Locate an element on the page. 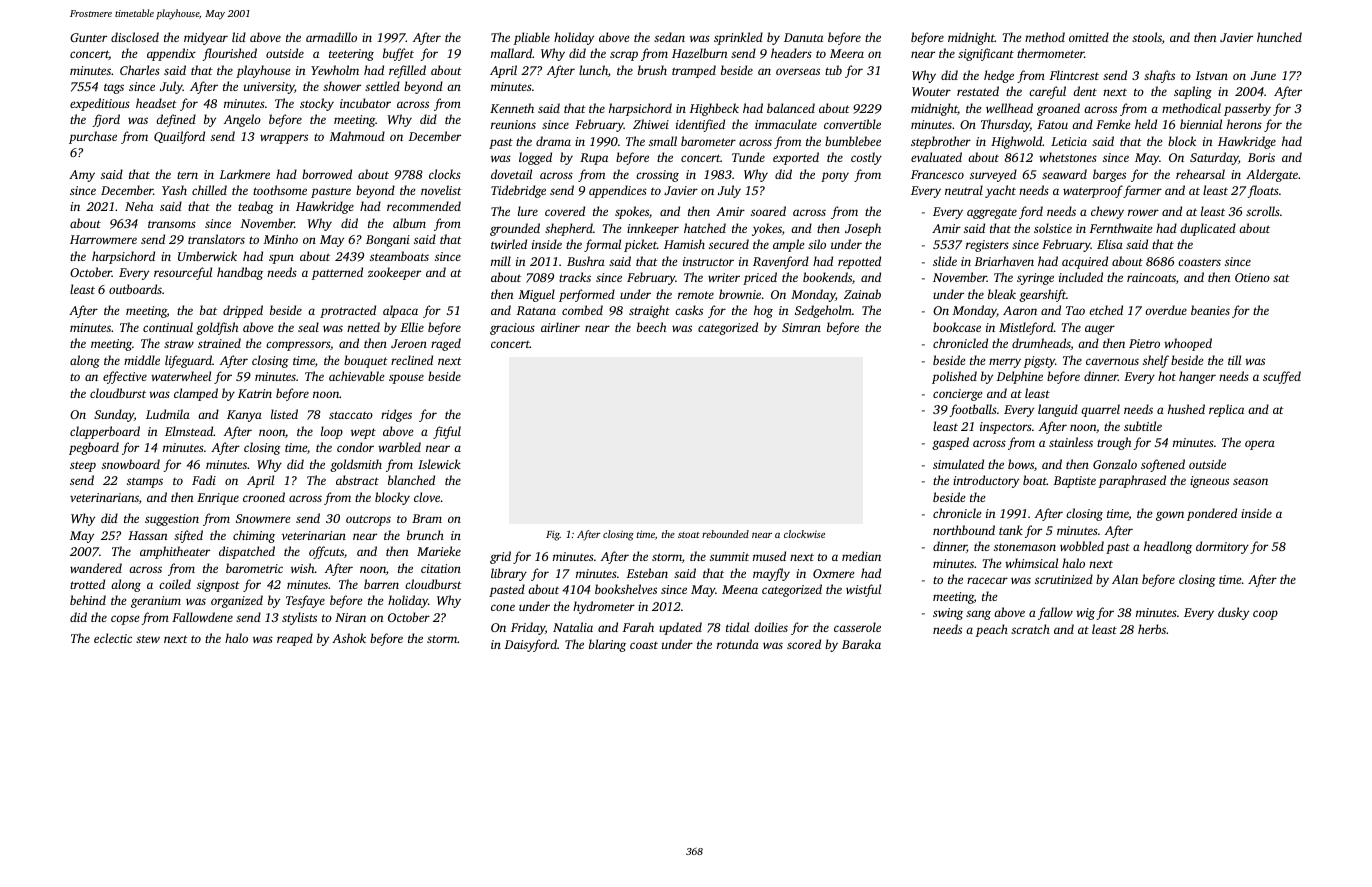  appendix is located at coordinates (171, 54).
